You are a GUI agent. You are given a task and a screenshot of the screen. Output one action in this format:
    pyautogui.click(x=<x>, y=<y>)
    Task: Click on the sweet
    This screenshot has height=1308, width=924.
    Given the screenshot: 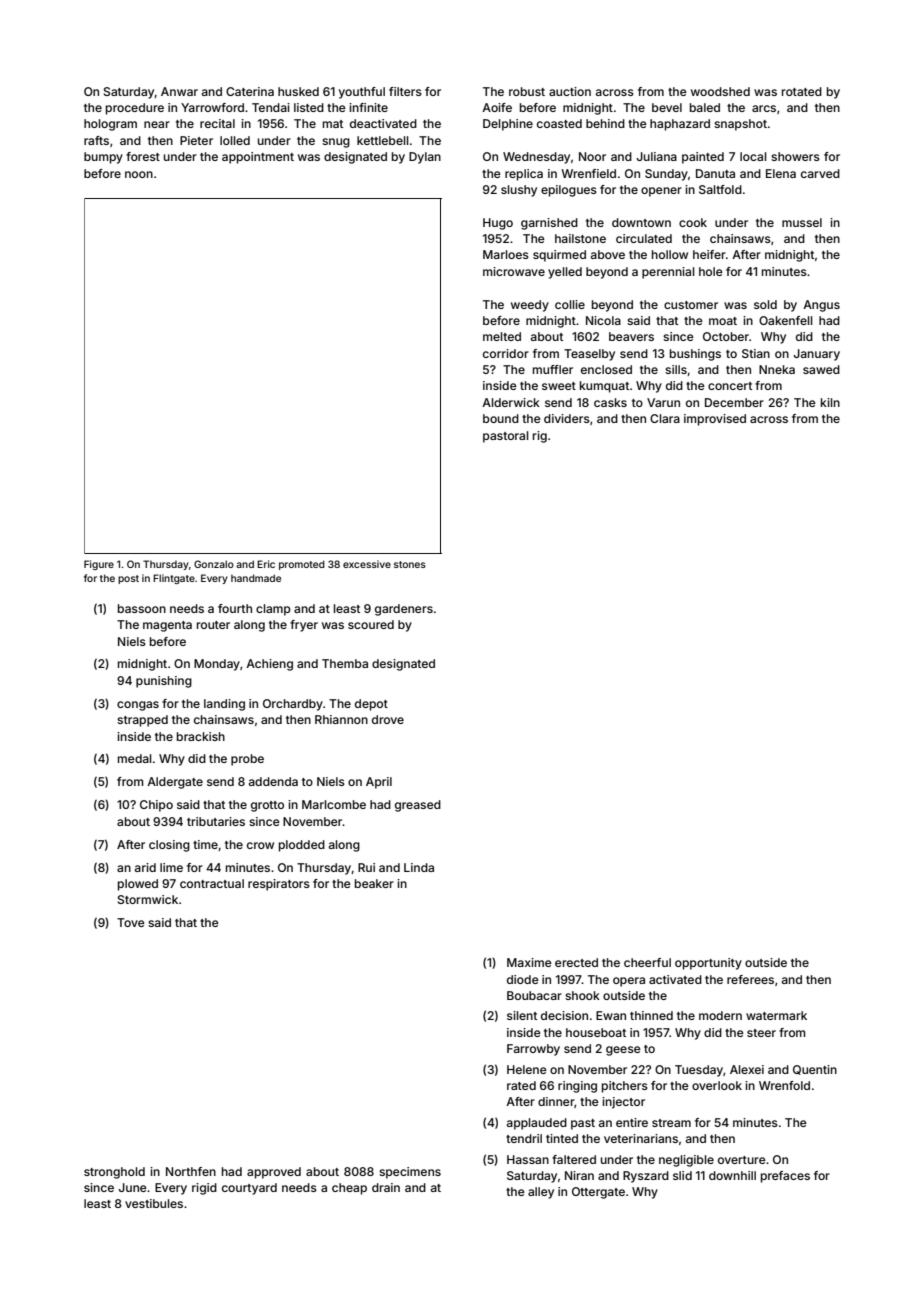 What is the action you would take?
    pyautogui.click(x=559, y=386)
